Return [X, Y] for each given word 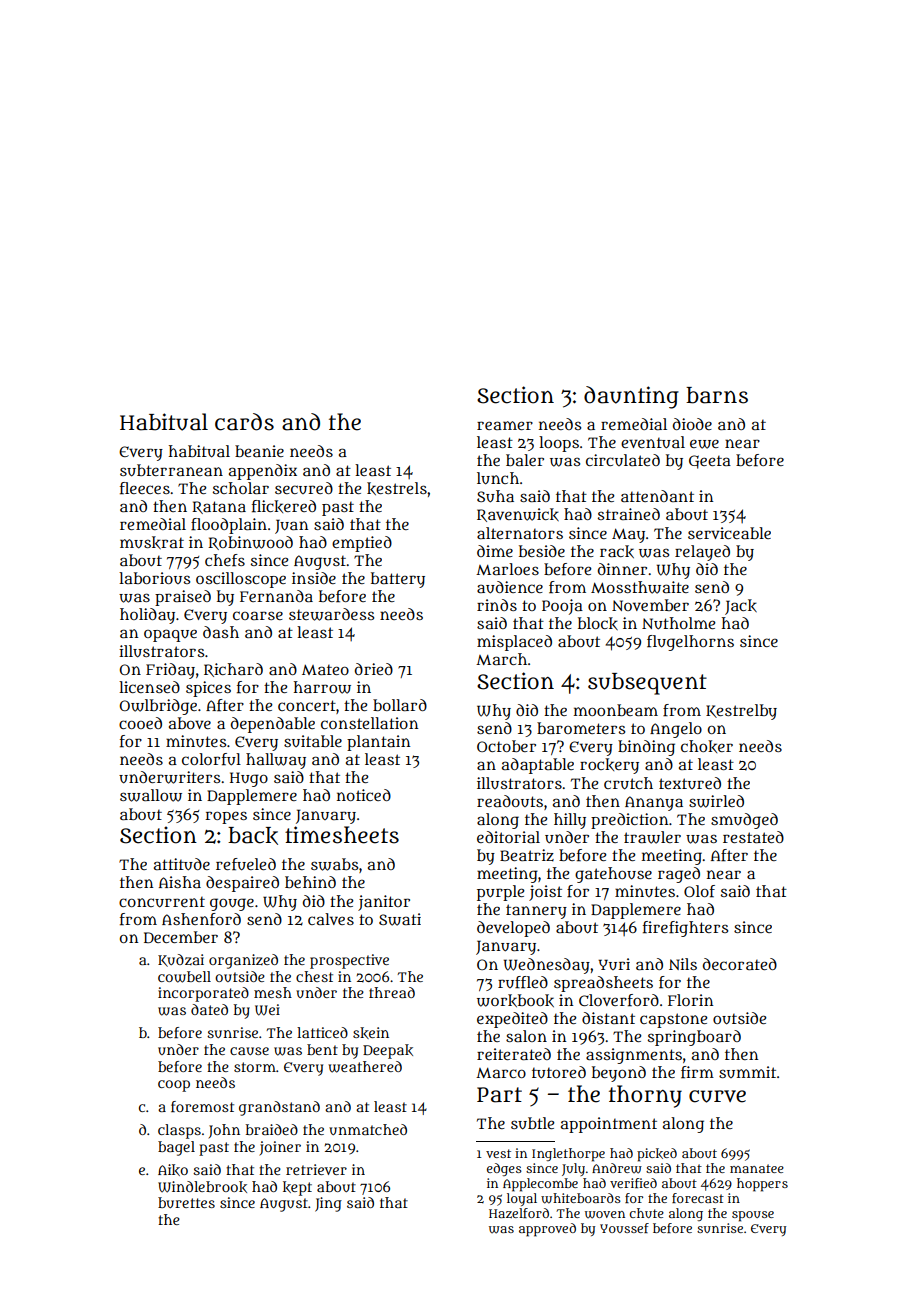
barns [717, 395]
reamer [505, 425]
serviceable [729, 533]
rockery [609, 766]
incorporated [203, 994]
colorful [211, 759]
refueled [246, 864]
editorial [508, 837]
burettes [186, 1202]
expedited [512, 1020]
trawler [652, 837]
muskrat [152, 542]
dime [495, 551]
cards [244, 422]
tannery [536, 911]
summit [747, 1072]
